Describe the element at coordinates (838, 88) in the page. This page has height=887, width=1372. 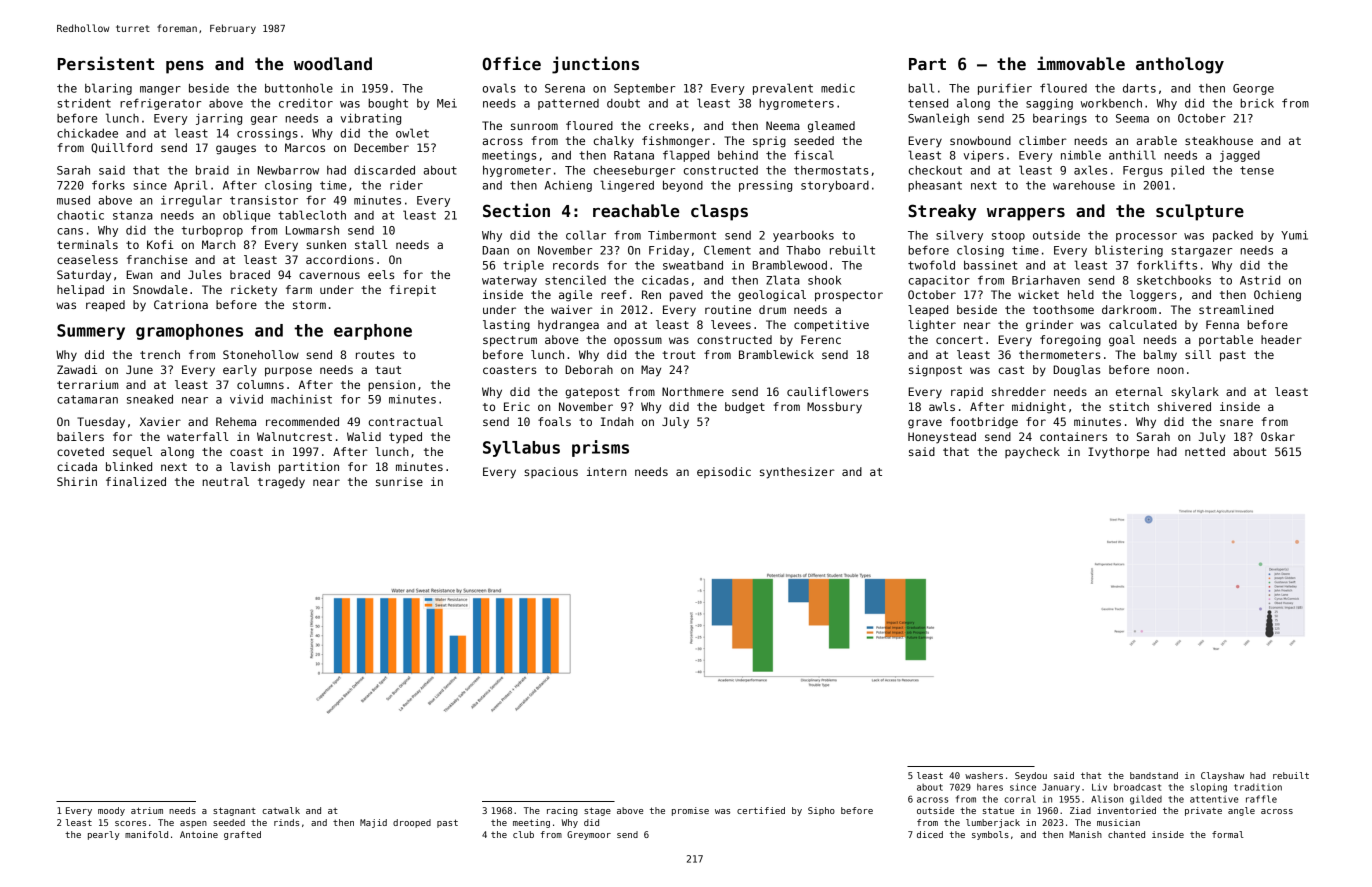
I see `medic` at that location.
